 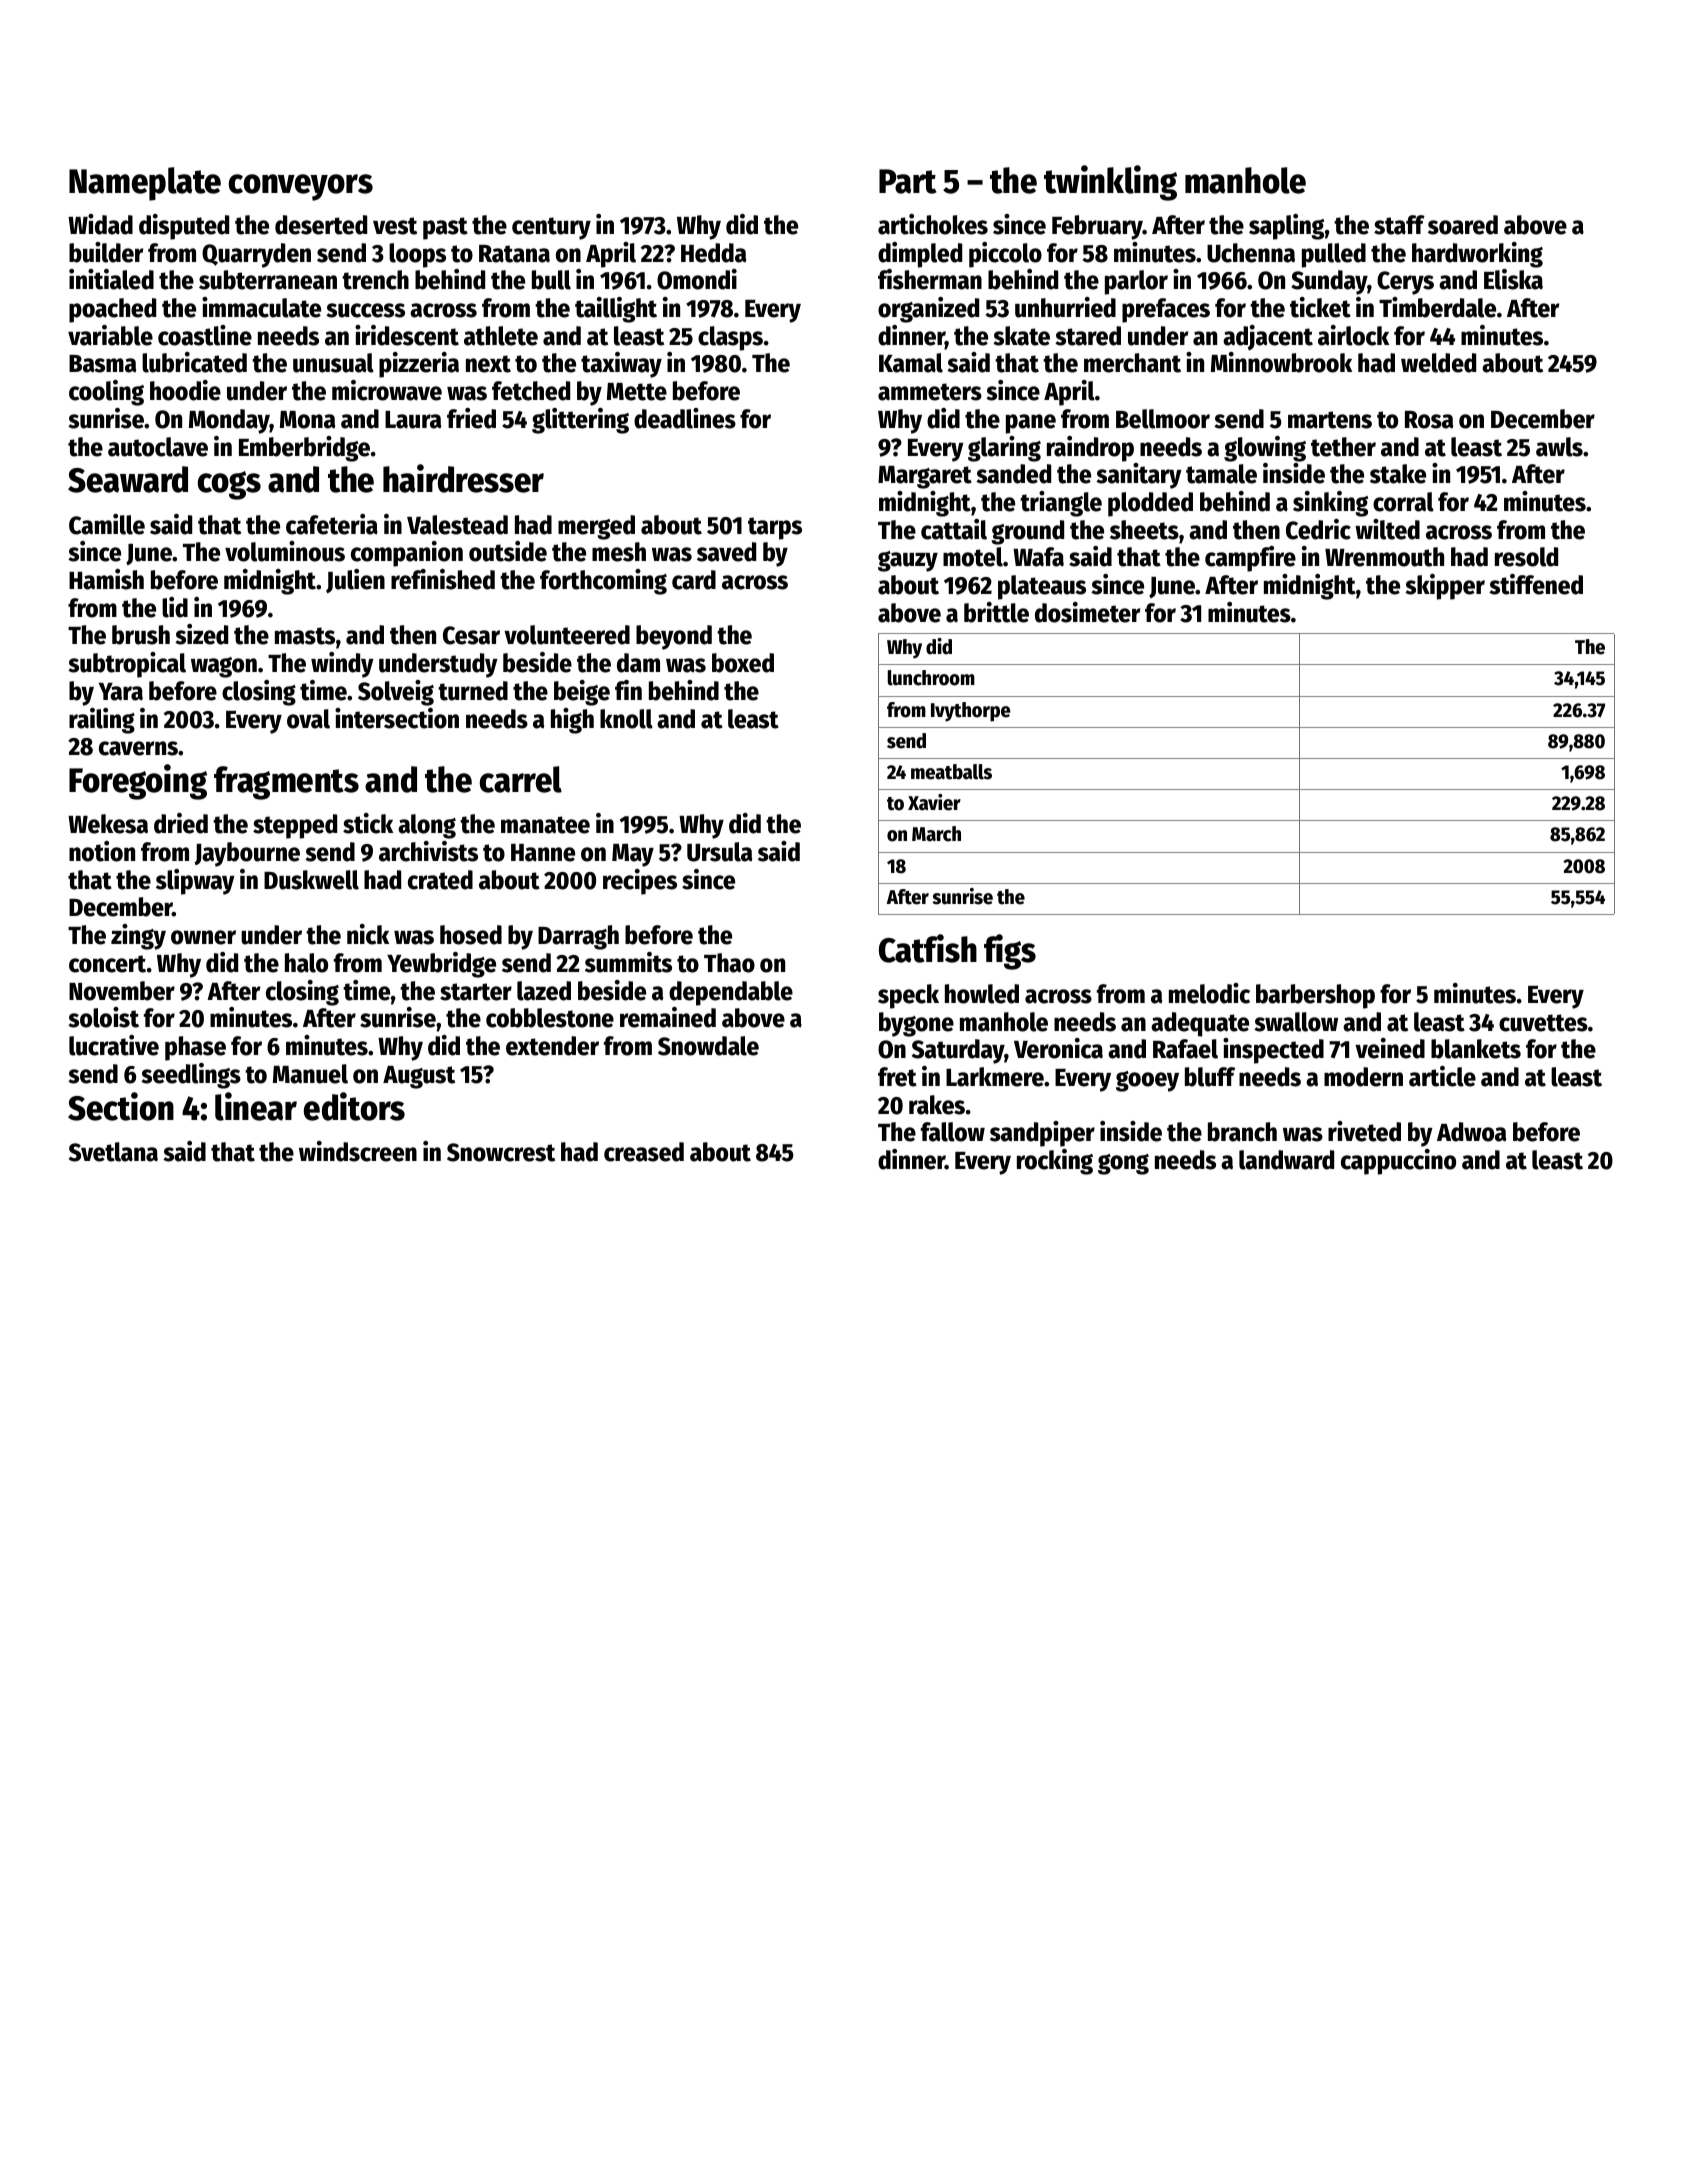 I want to click on November, so click(x=122, y=991).
